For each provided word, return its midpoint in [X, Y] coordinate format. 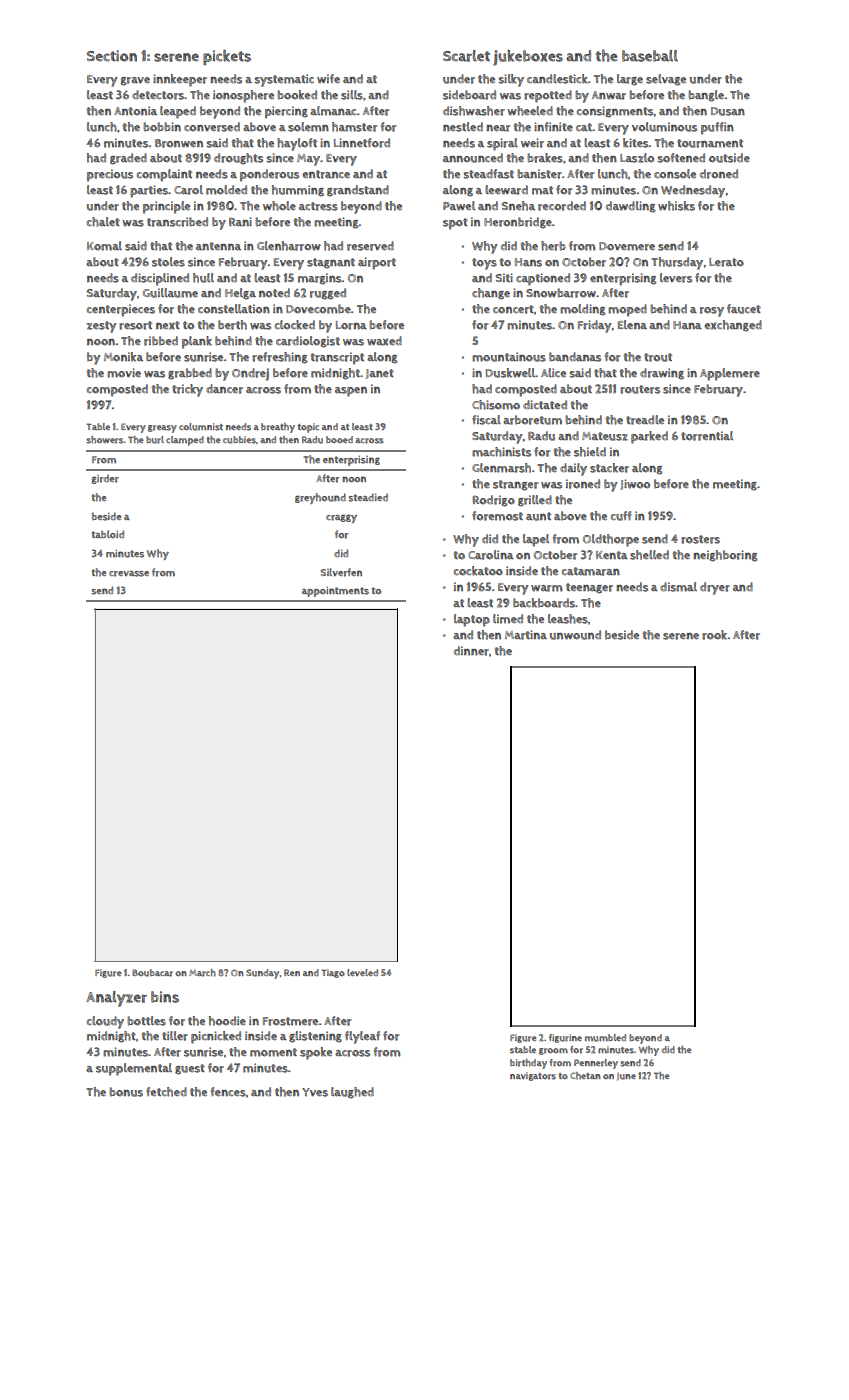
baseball [650, 56]
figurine [565, 1038]
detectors [158, 95]
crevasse [129, 574]
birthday [528, 1064]
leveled [362, 972]
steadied [368, 497]
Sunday [262, 974]
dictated [545, 404]
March [202, 973]
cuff [621, 516]
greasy [162, 429]
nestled [463, 127]
